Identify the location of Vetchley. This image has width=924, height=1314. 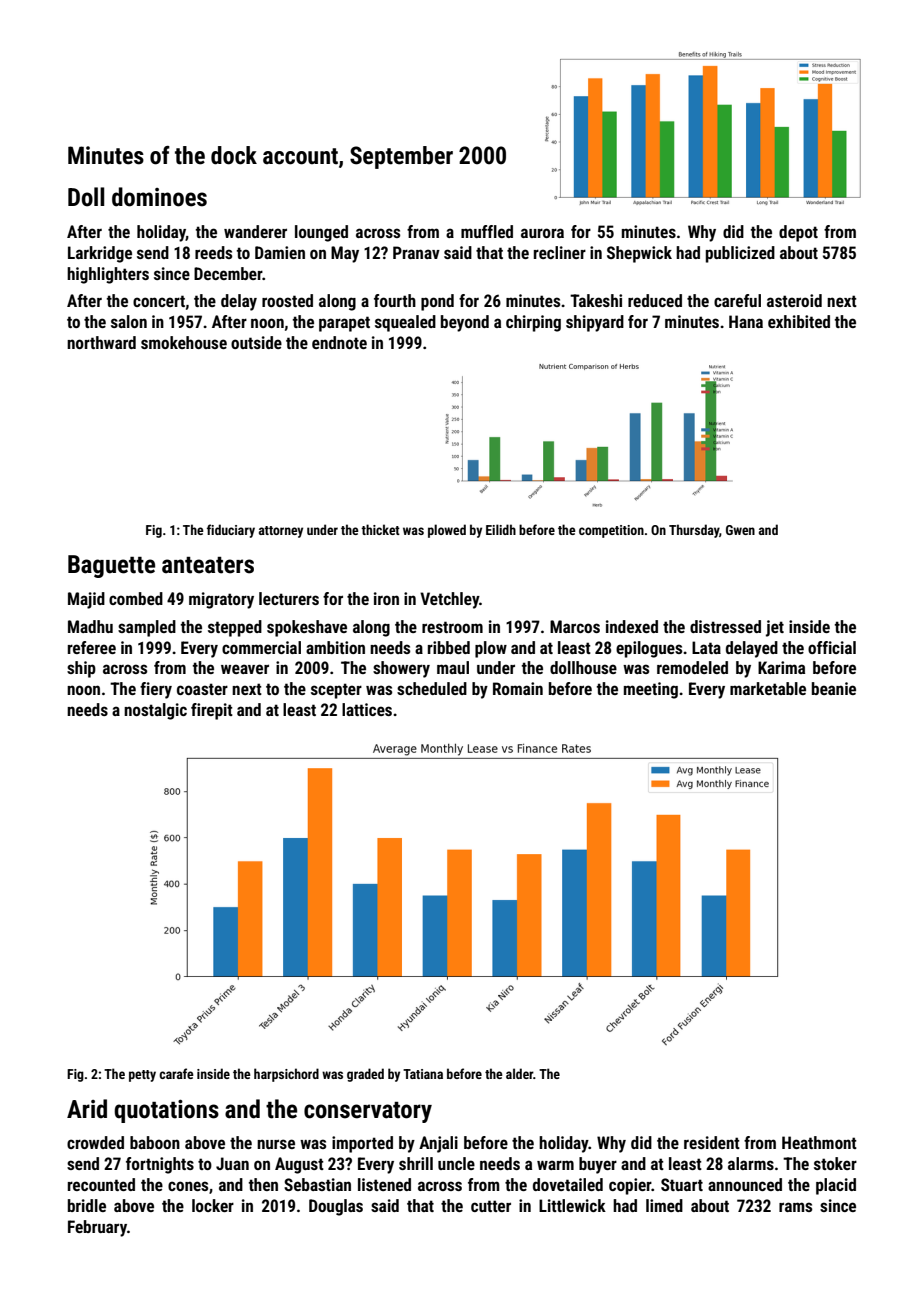
(449, 600).
